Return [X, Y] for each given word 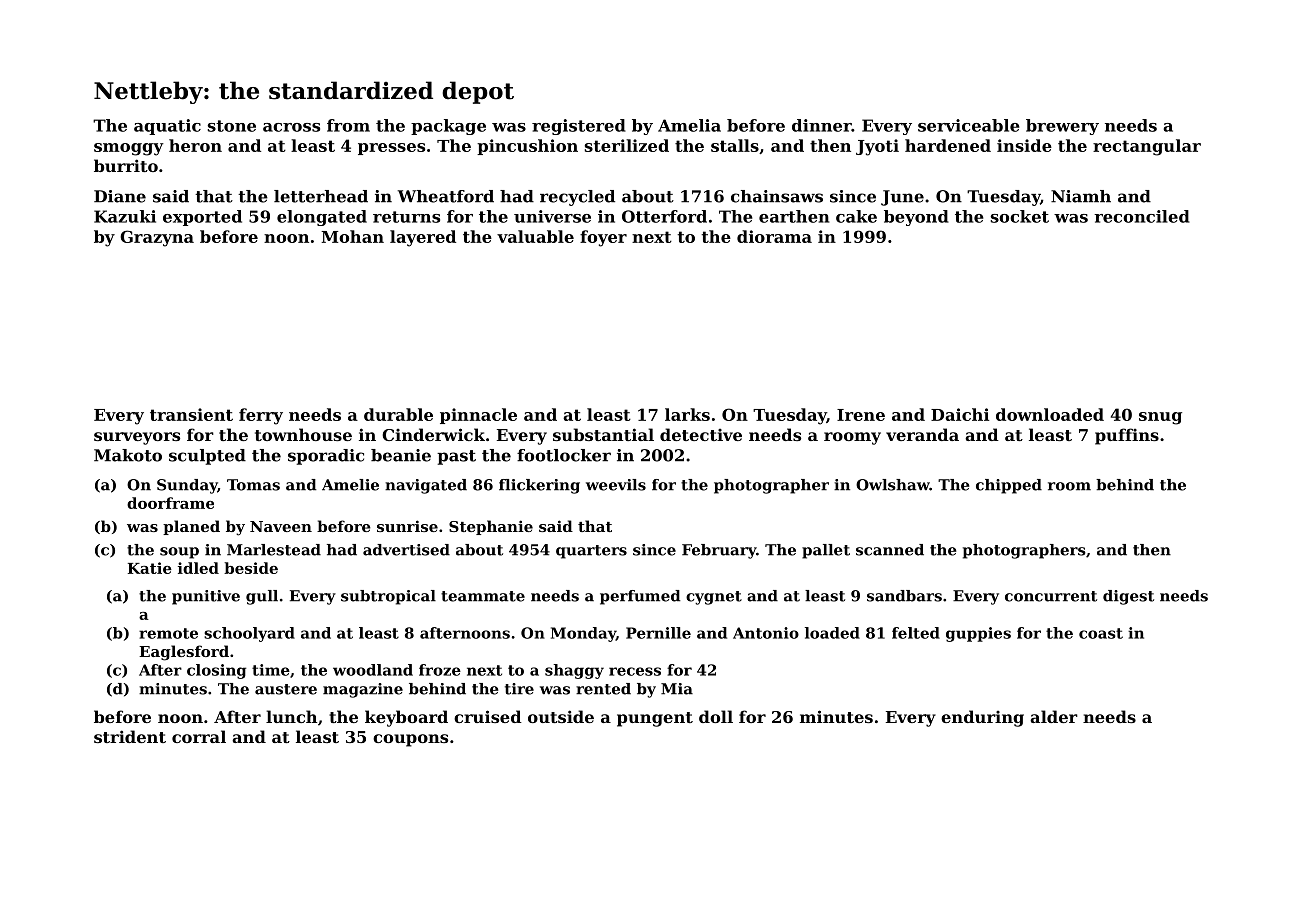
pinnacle [478, 416]
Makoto [128, 455]
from [348, 125]
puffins [1127, 436]
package [448, 127]
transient [191, 414]
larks [687, 414]
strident [130, 736]
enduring [982, 718]
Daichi [960, 414]
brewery [1062, 127]
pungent [655, 719]
